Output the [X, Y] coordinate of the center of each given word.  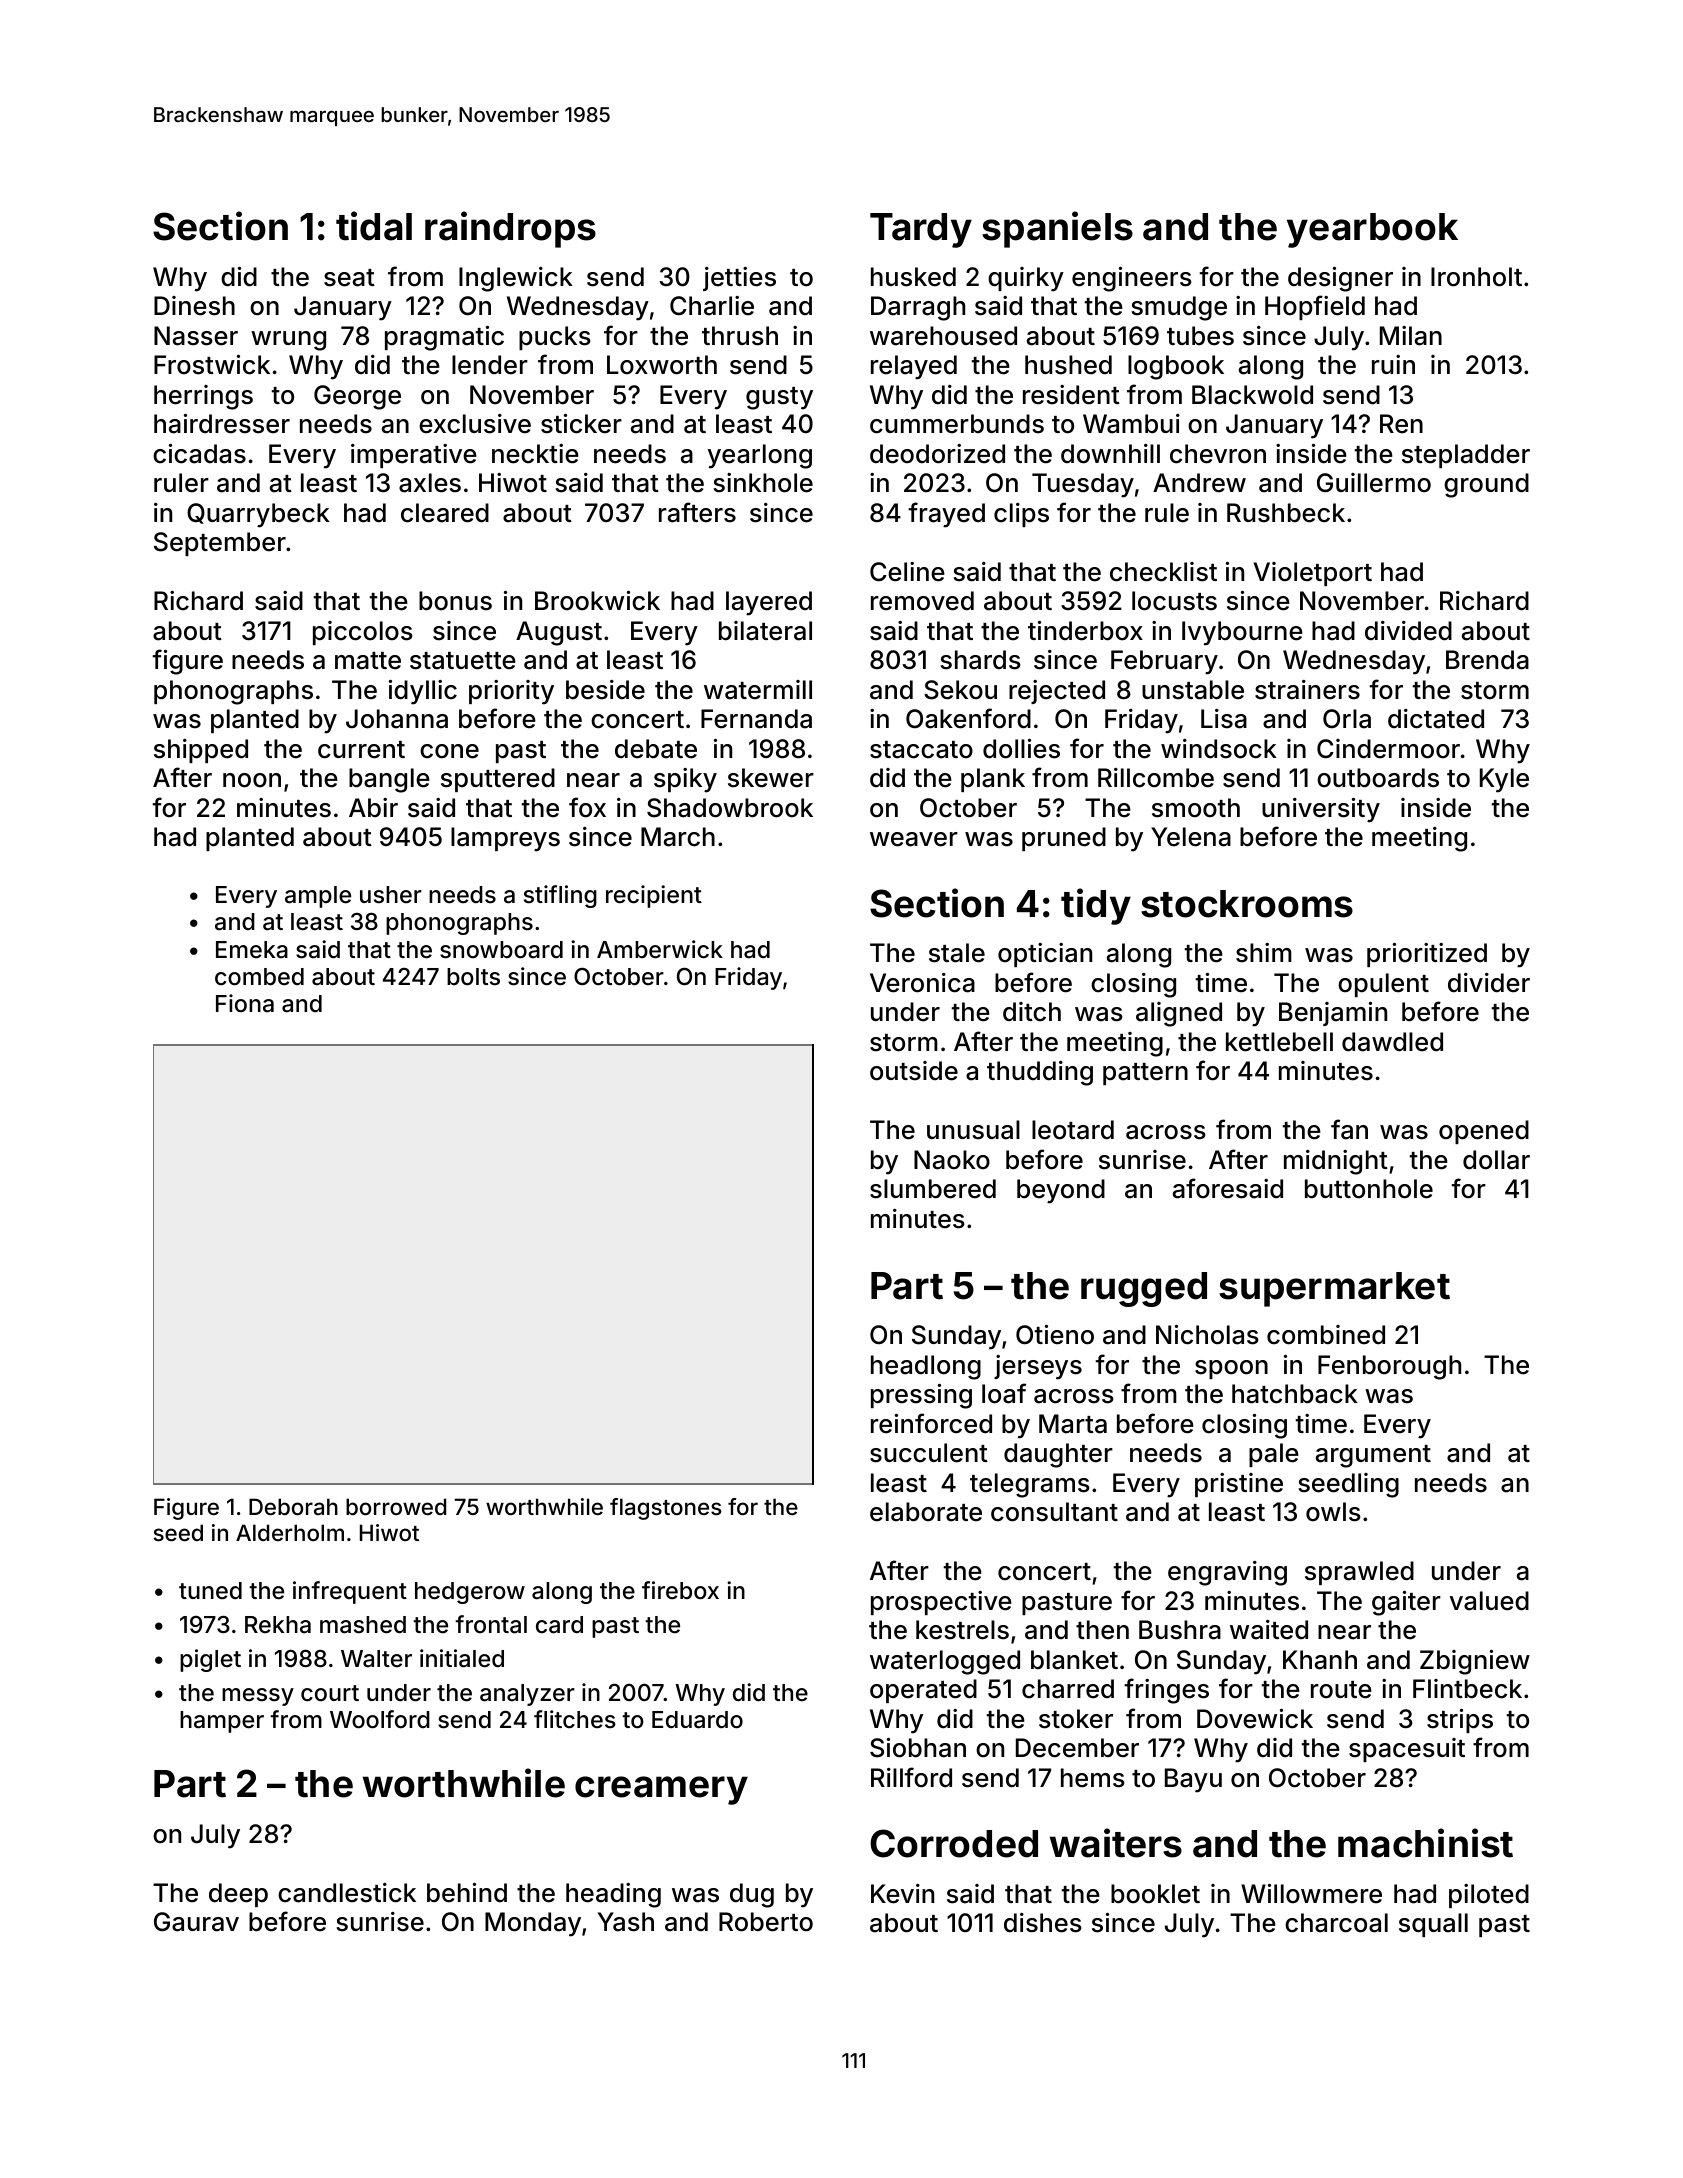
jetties [739, 279]
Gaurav [196, 1922]
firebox [680, 1590]
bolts [473, 977]
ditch [1032, 1012]
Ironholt [1476, 277]
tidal [374, 226]
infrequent [350, 1592]
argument [1373, 1456]
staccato [921, 750]
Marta [1073, 1424]
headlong [926, 1367]
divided [1408, 631]
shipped [201, 751]
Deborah [293, 1506]
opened [1484, 1132]
